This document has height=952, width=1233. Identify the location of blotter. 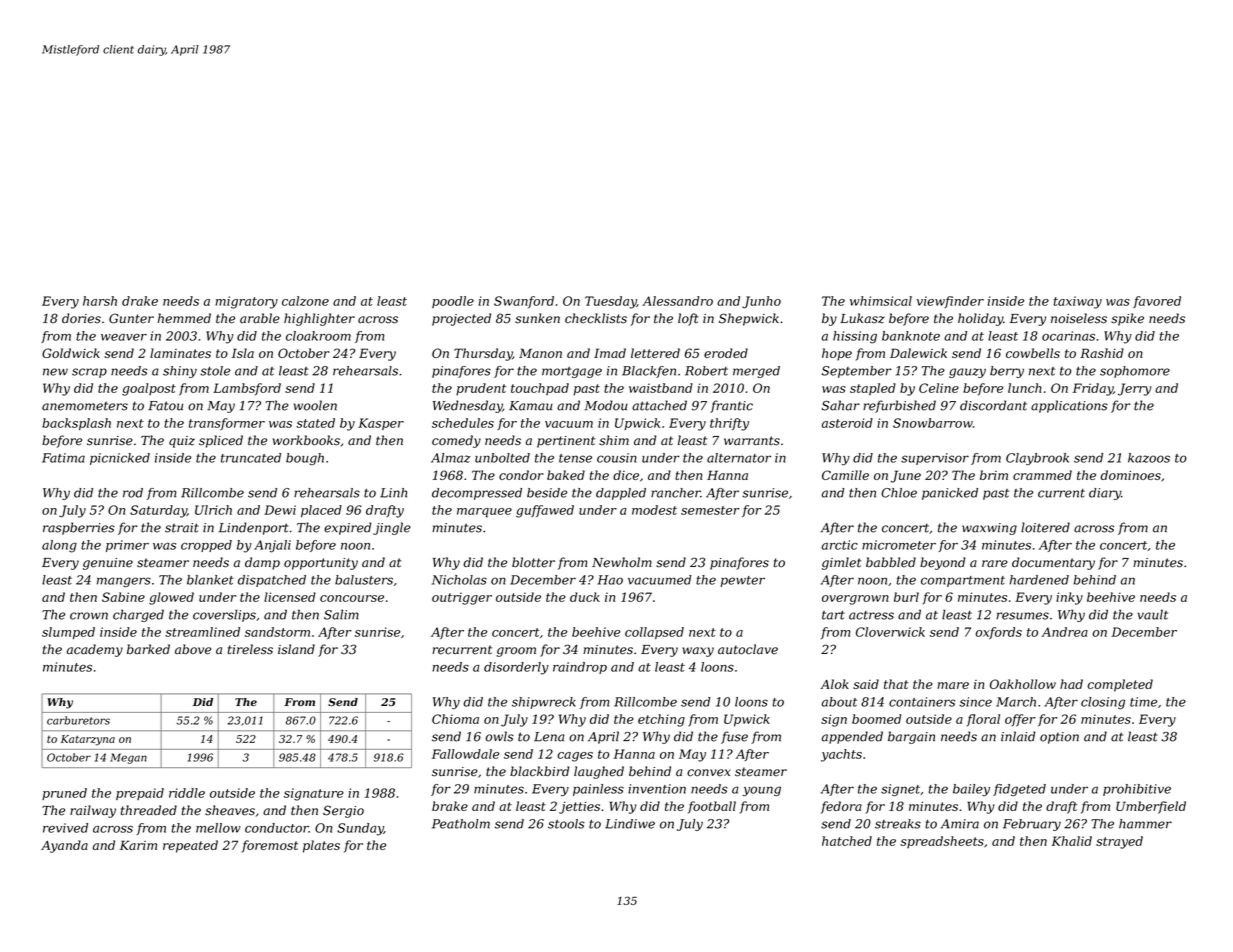
(533, 562).
